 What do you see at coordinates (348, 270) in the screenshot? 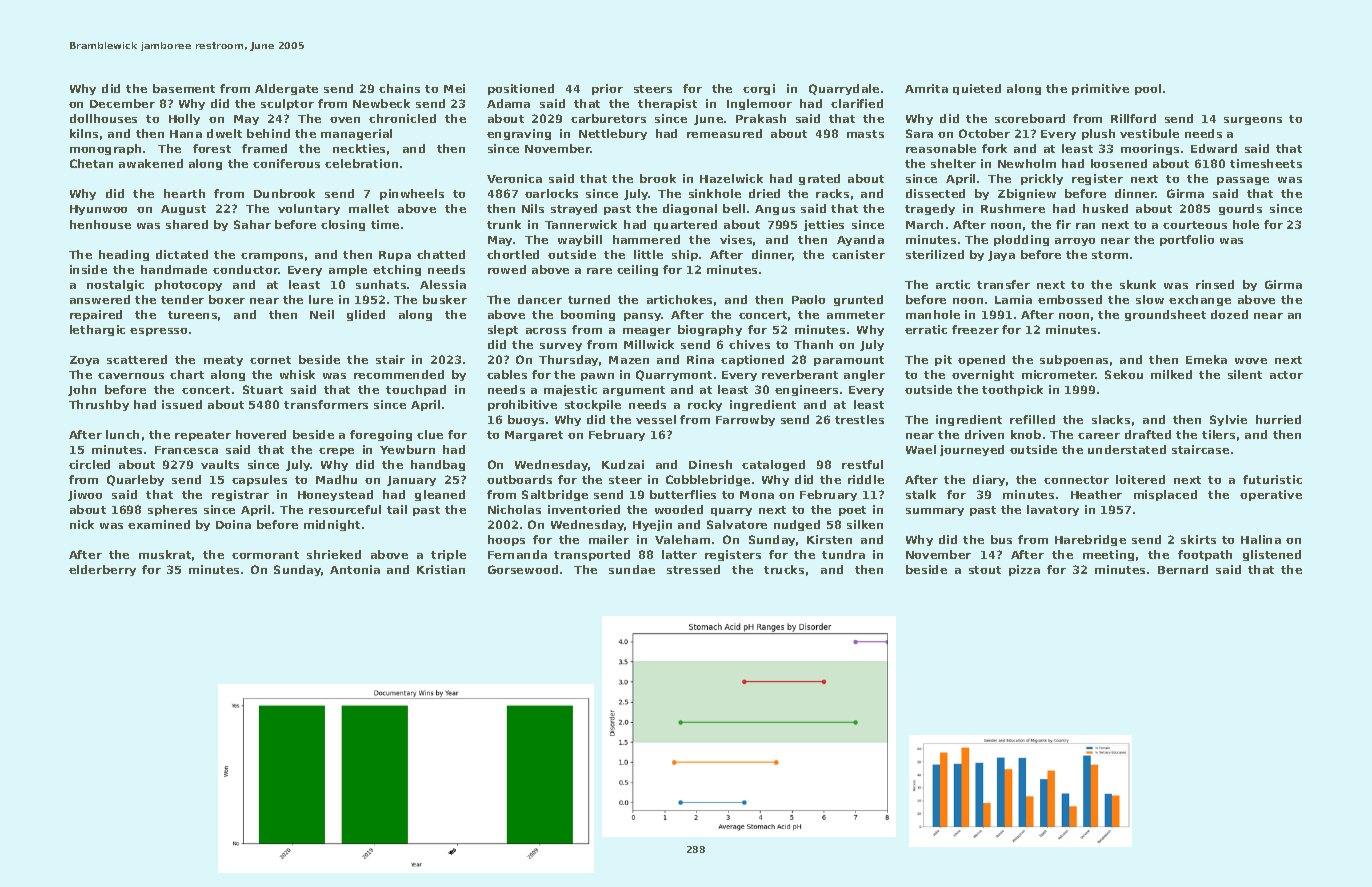
I see `ample` at bounding box center [348, 270].
